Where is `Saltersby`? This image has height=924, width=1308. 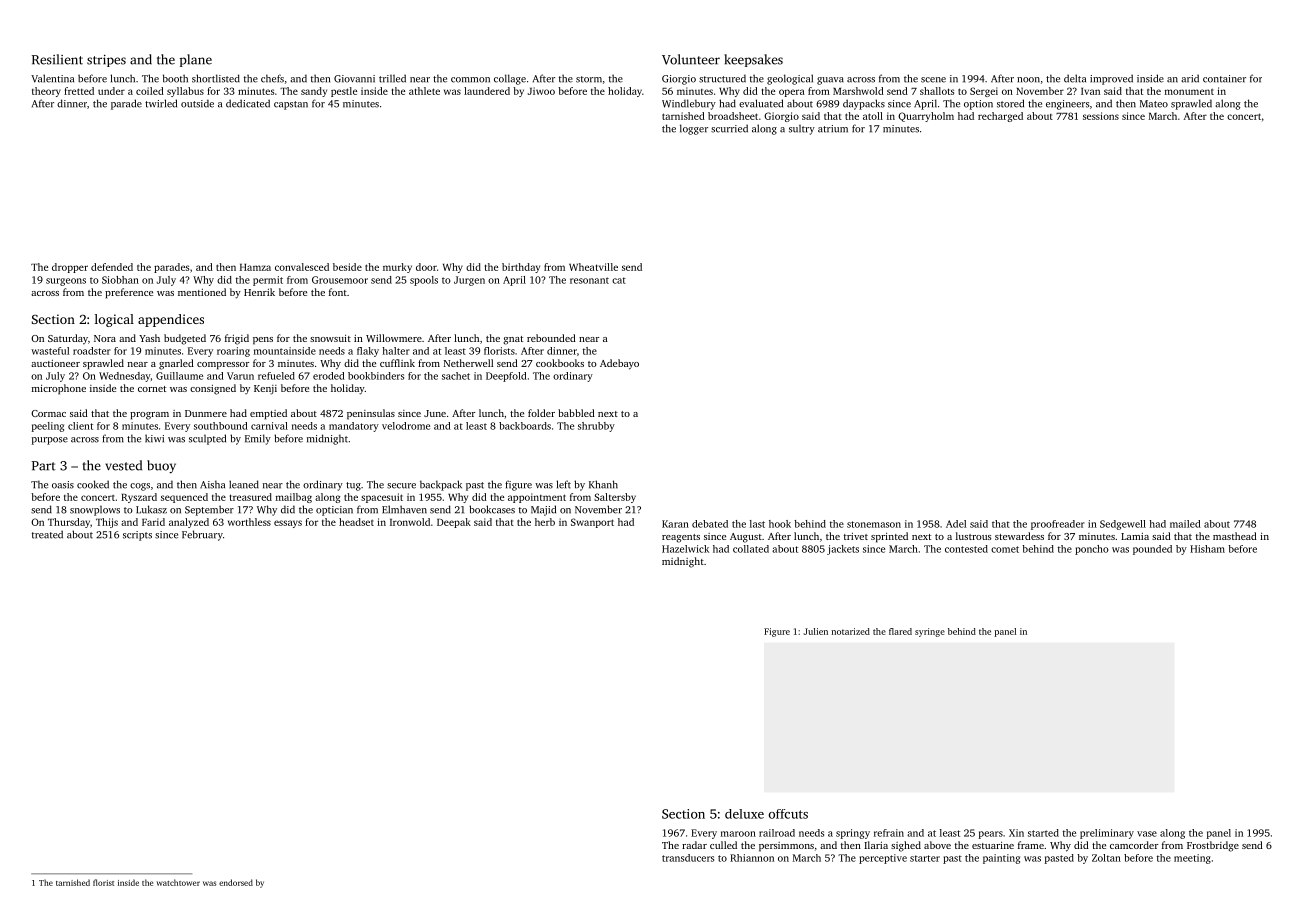
Saltersby is located at coordinates (615, 498).
